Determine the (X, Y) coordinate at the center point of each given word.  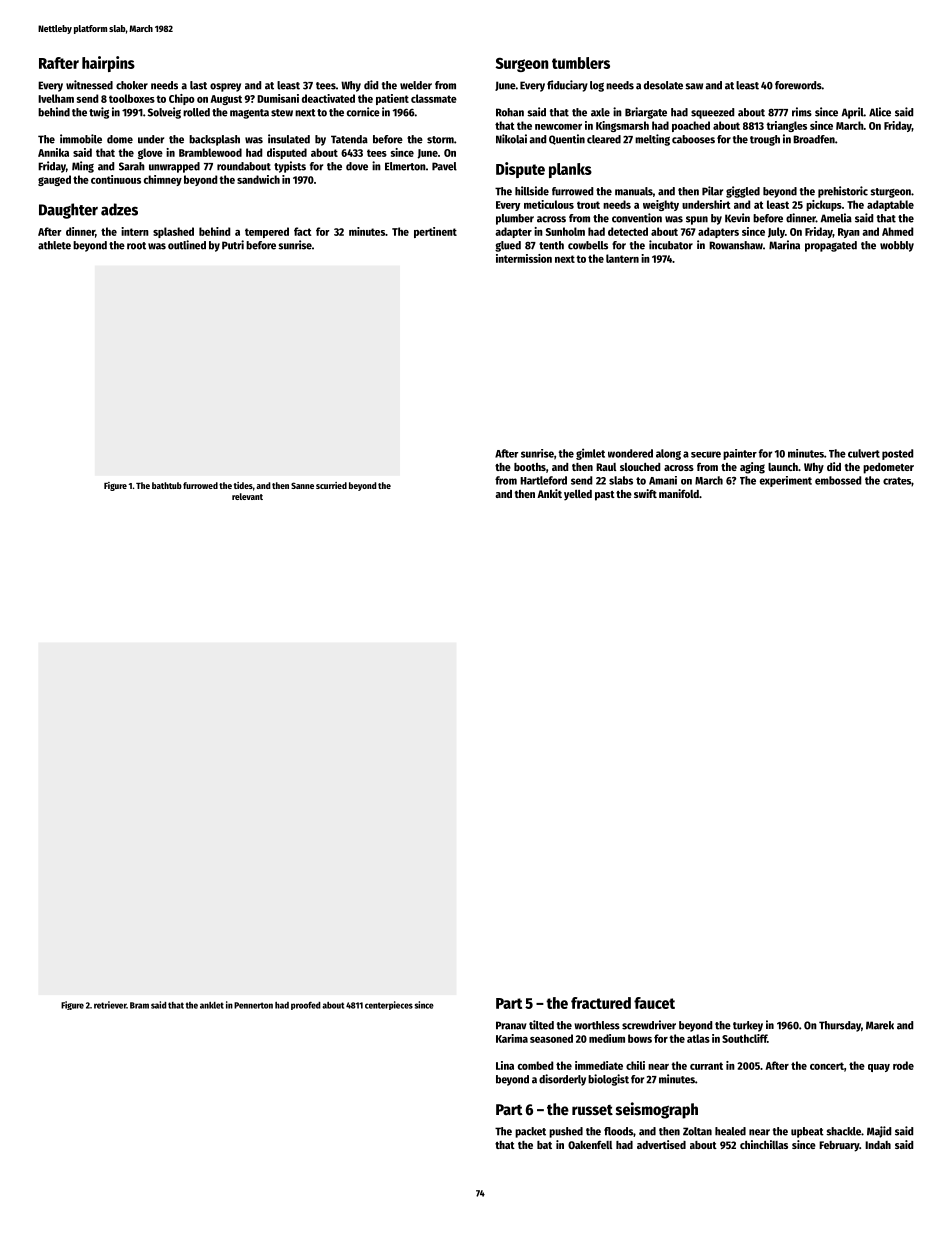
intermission (524, 258)
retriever (110, 1005)
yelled (578, 495)
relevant (247, 496)
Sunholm (565, 231)
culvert (864, 453)
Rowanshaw (736, 245)
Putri (233, 245)
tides (243, 485)
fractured (601, 1003)
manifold (679, 493)
